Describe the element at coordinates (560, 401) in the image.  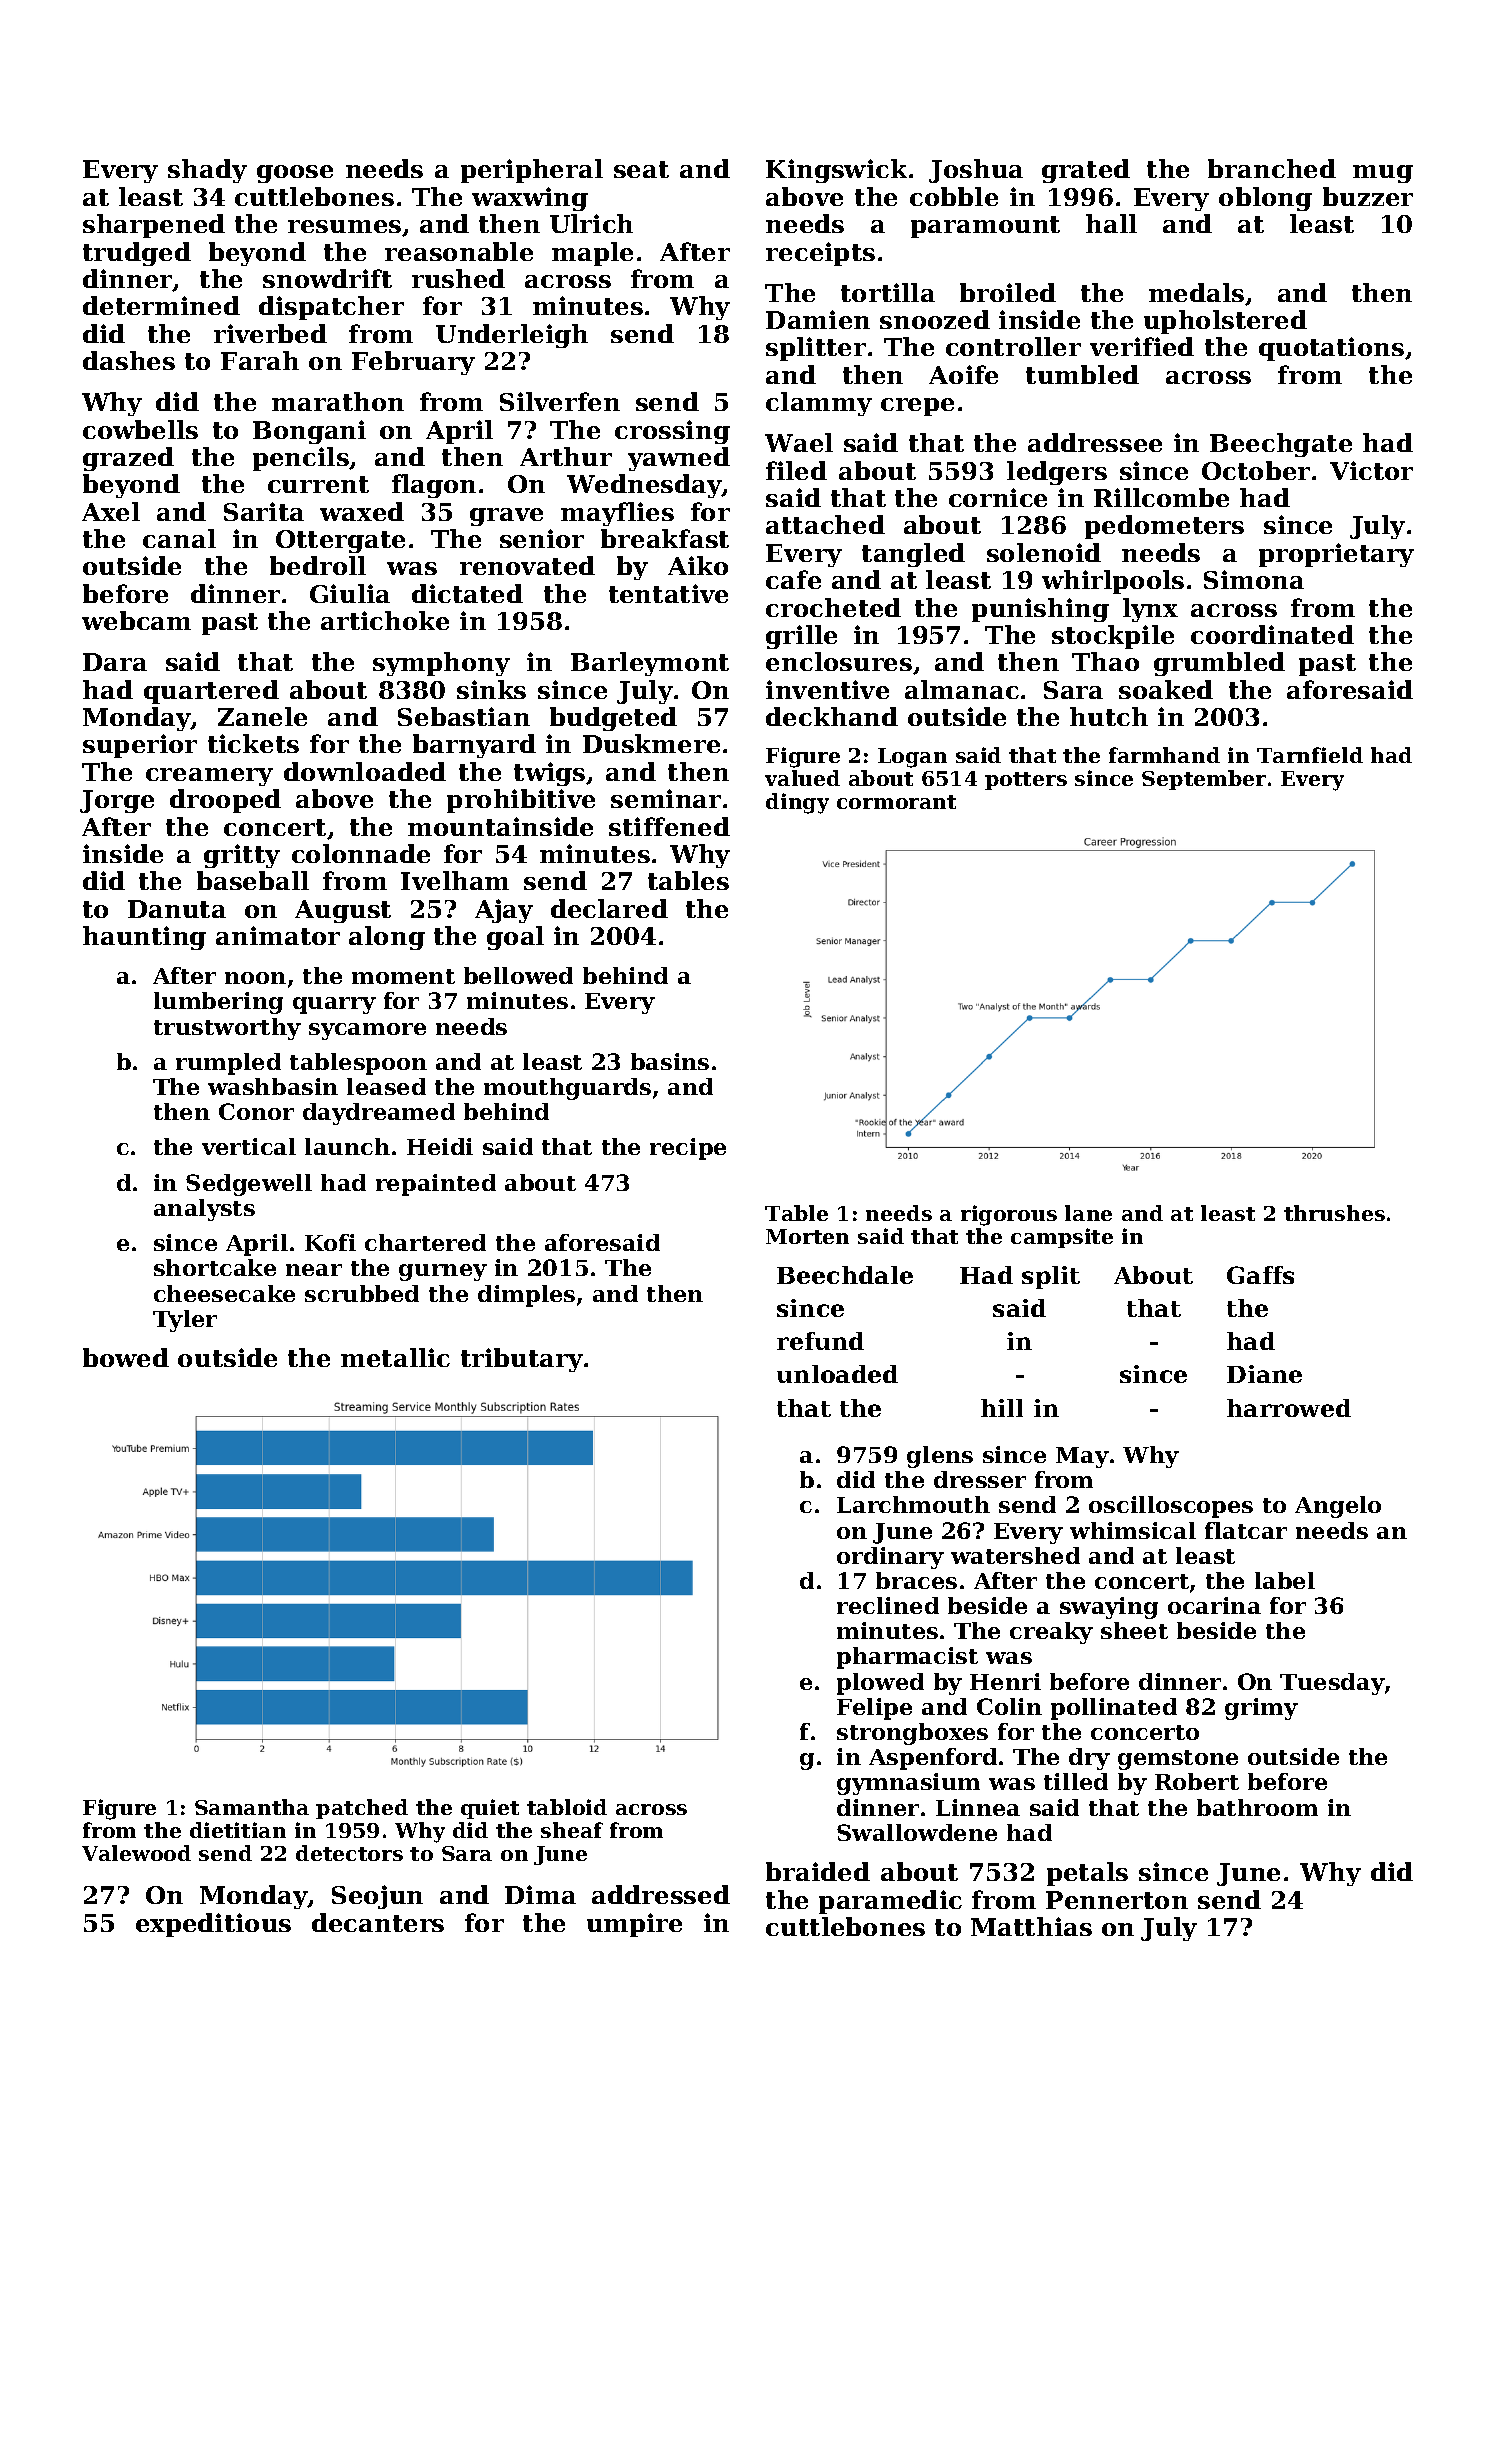
I see `Silverfen` at that location.
